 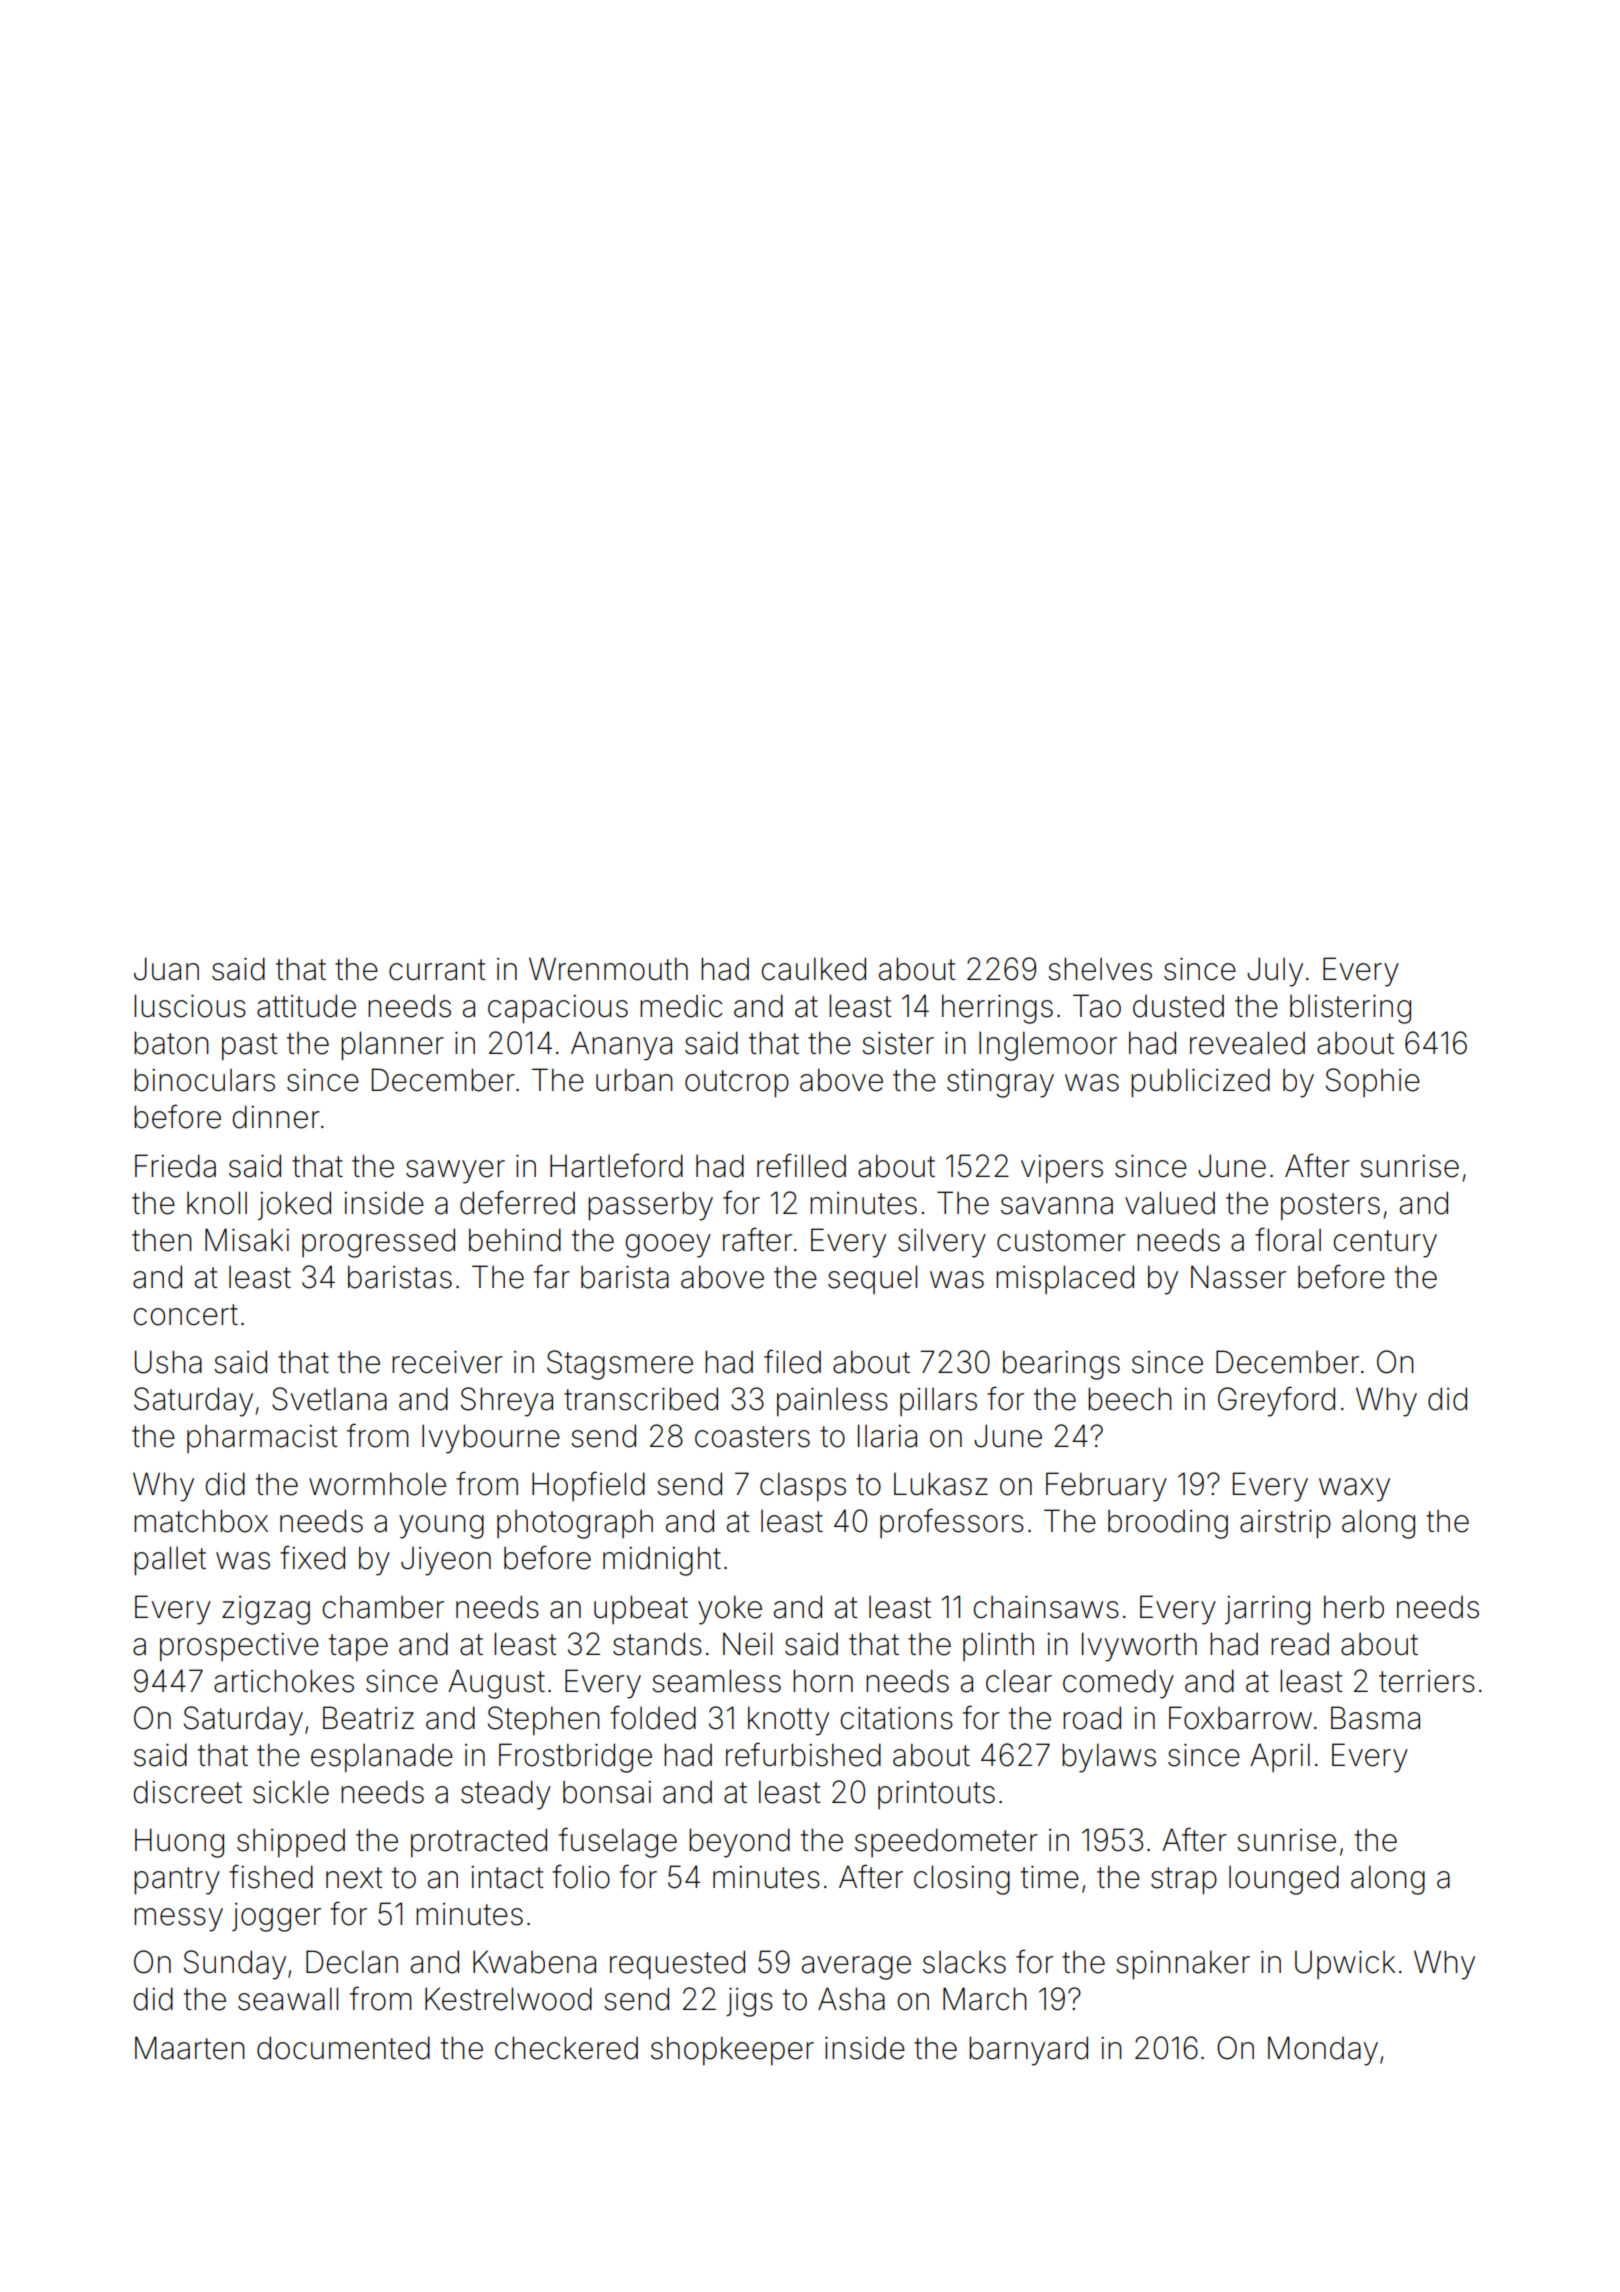 I want to click on Hopfield, so click(x=588, y=1486).
